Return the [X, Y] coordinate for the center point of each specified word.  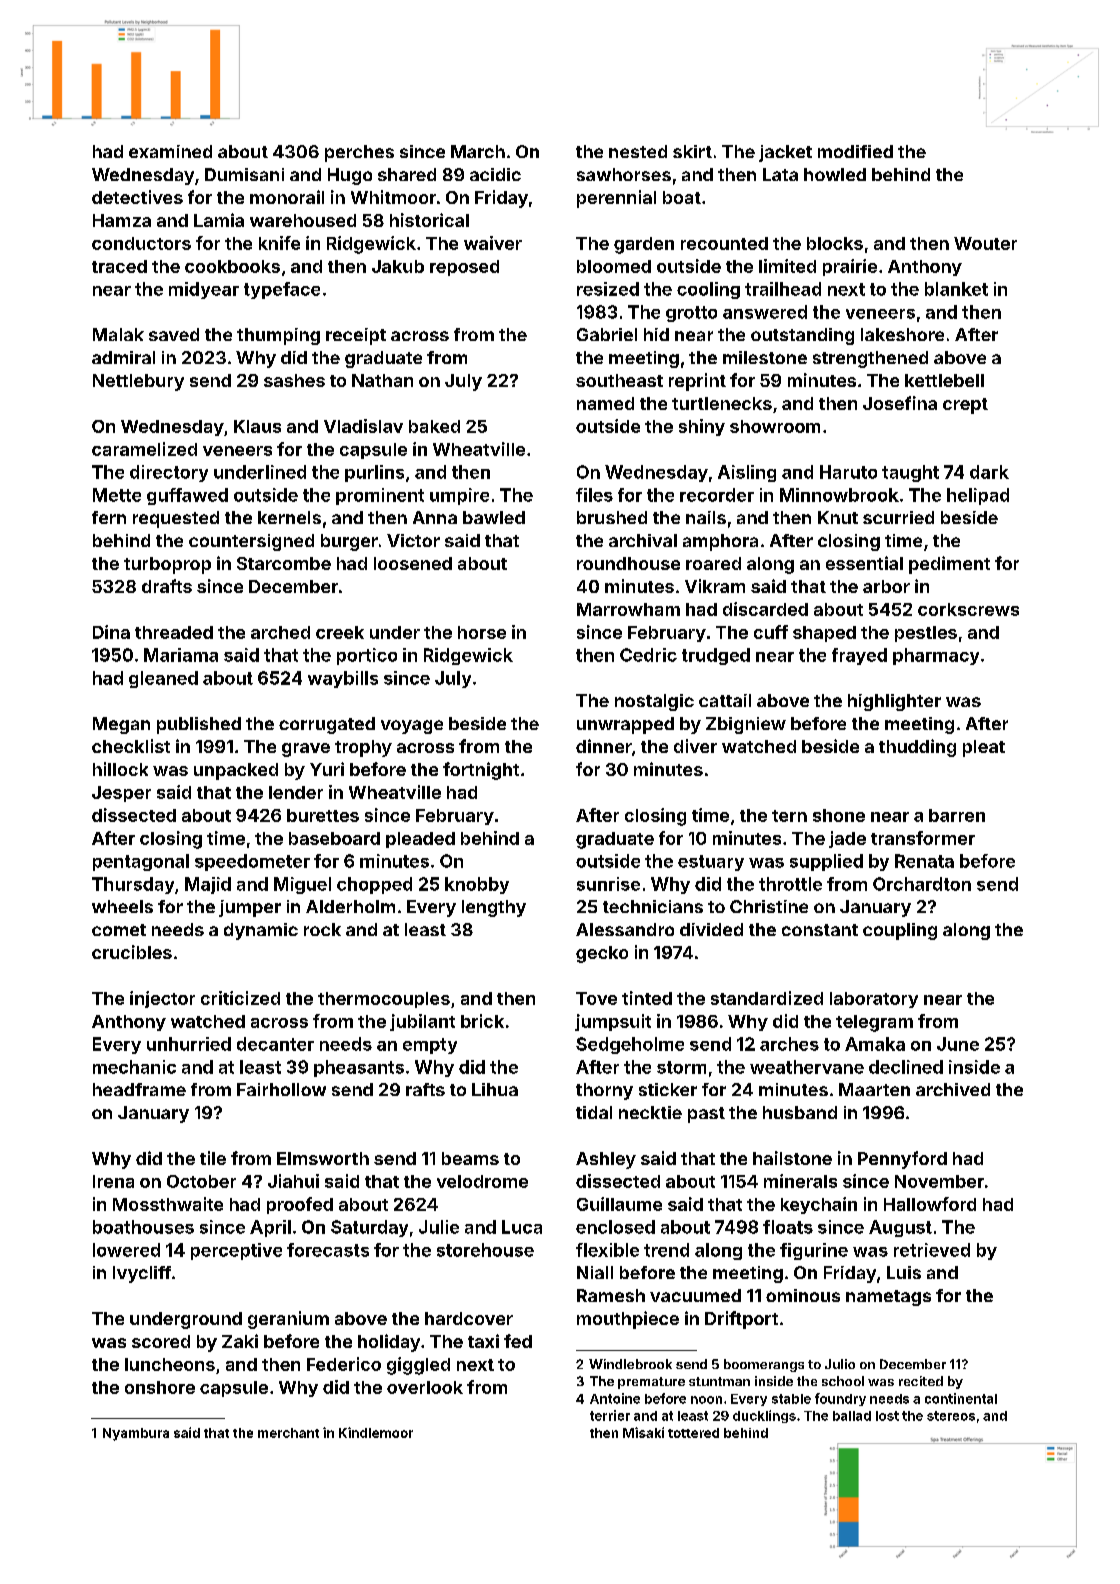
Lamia [219, 220]
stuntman [719, 1381]
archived [953, 1089]
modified [855, 151]
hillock [120, 769]
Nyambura [136, 1434]
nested [638, 151]
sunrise [608, 884]
